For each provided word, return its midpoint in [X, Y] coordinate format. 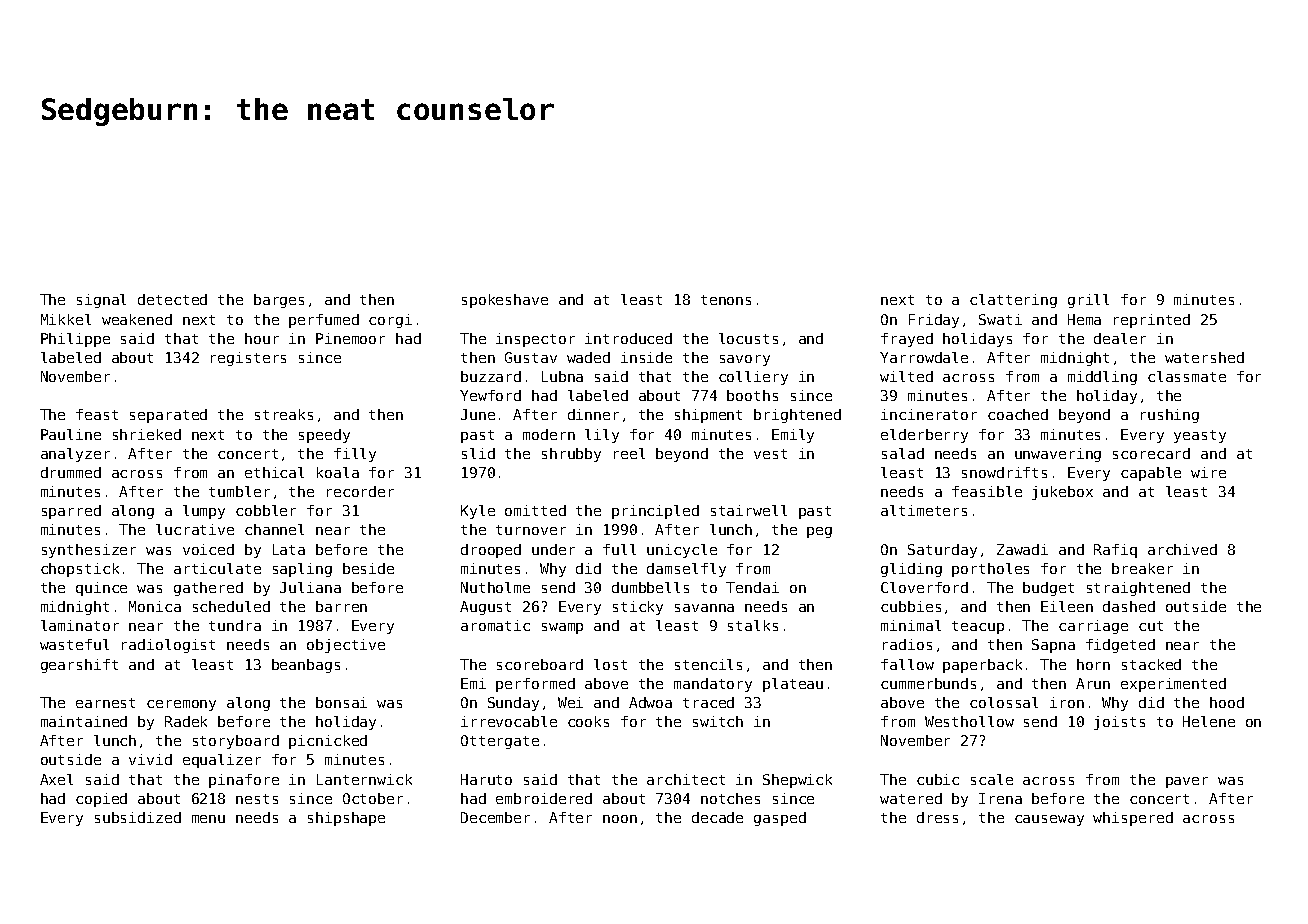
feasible [987, 491]
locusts [748, 338]
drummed [71, 472]
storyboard [236, 742]
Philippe [75, 340]
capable [1151, 474]
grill [1088, 301]
